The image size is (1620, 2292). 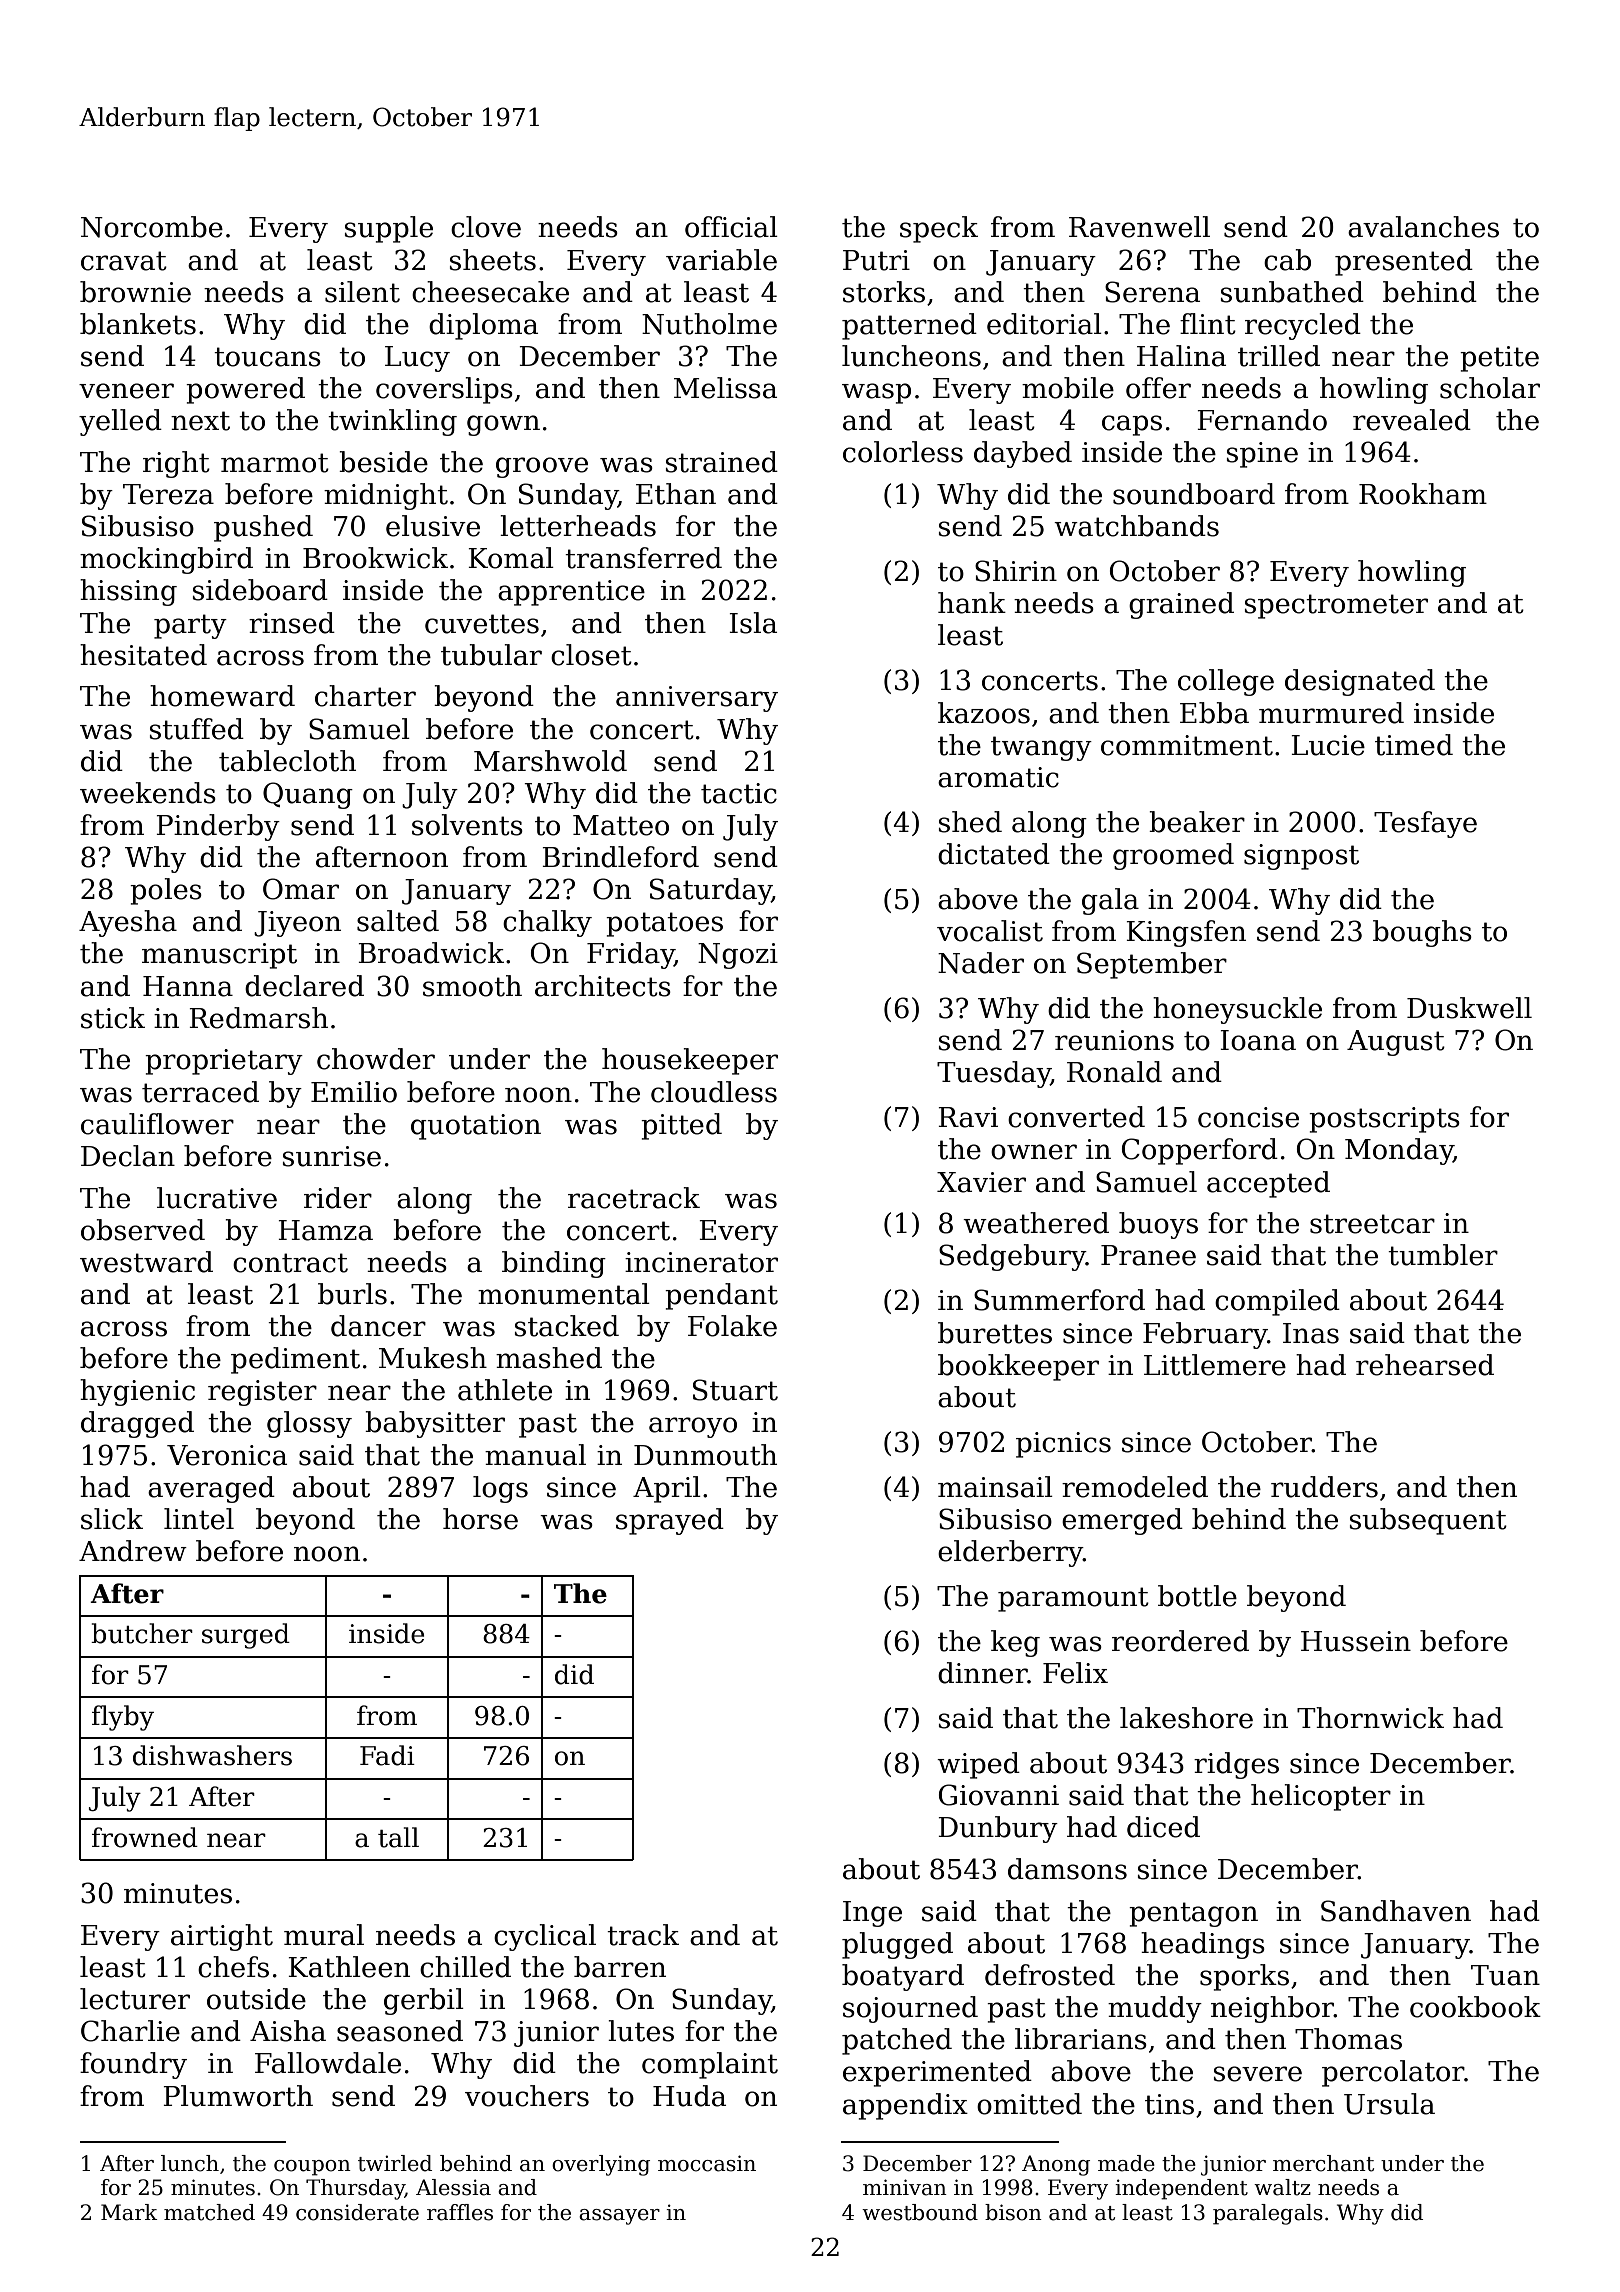 What do you see at coordinates (1139, 227) in the screenshot?
I see `Ravenwell` at bounding box center [1139, 227].
